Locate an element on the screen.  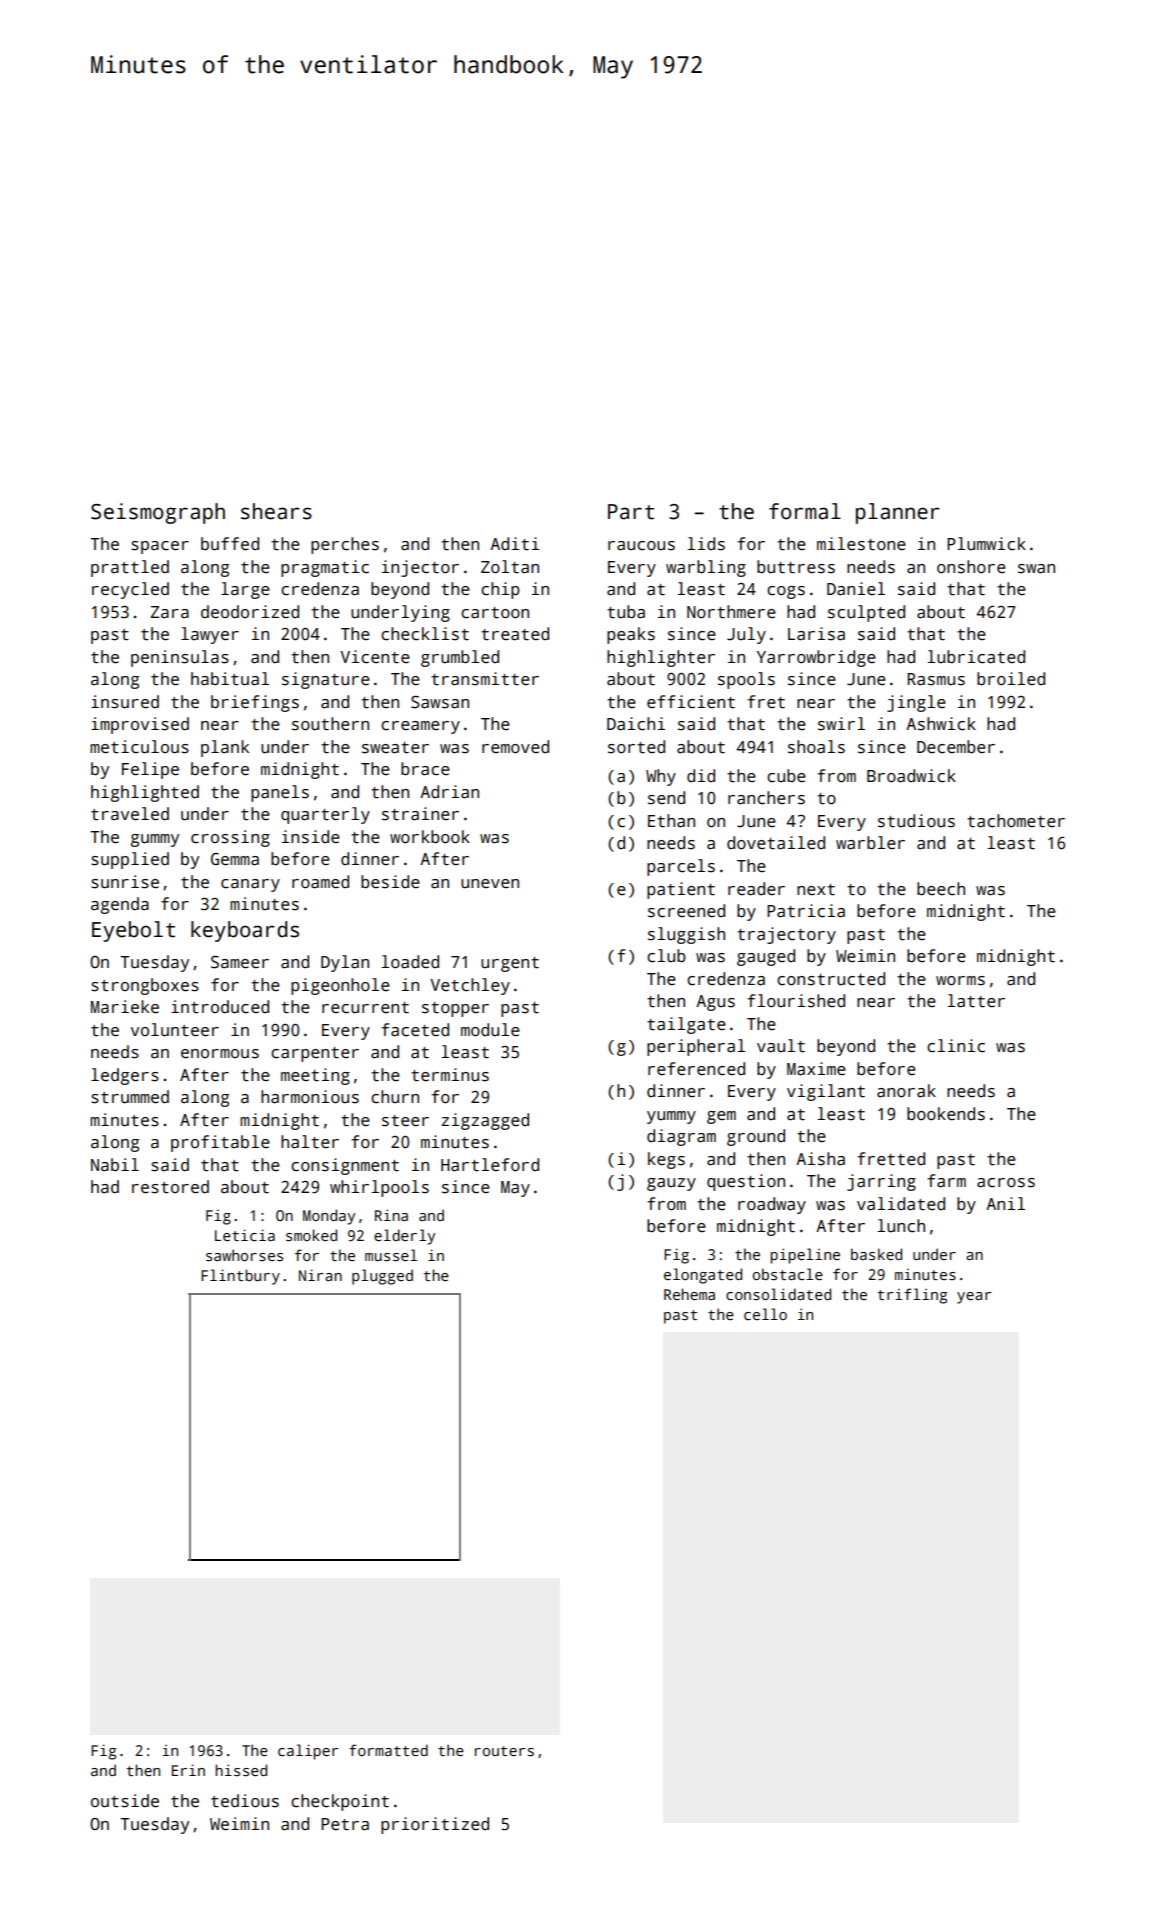
caliper is located at coordinates (308, 1752).
